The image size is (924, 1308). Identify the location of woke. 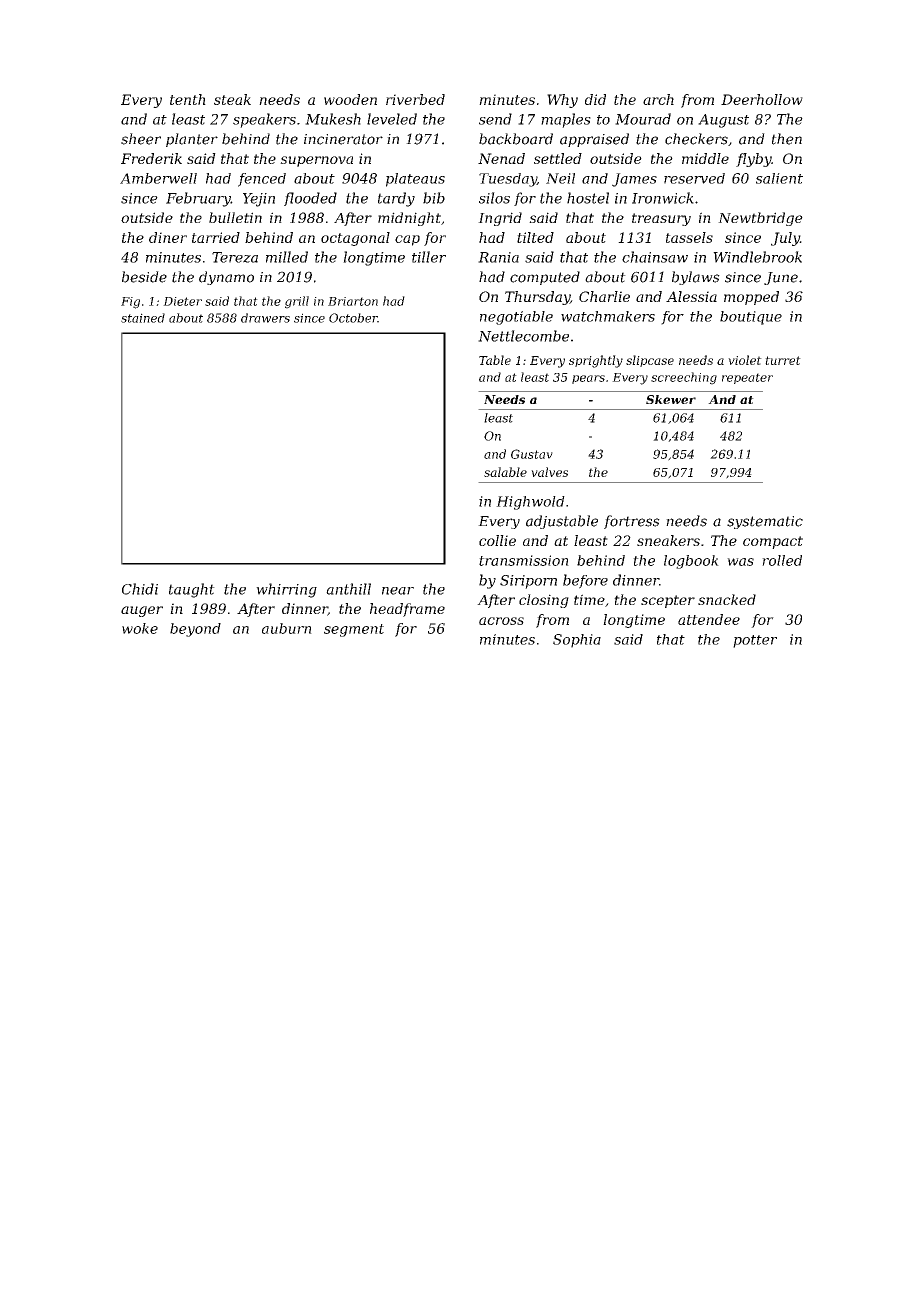
(140, 628).
